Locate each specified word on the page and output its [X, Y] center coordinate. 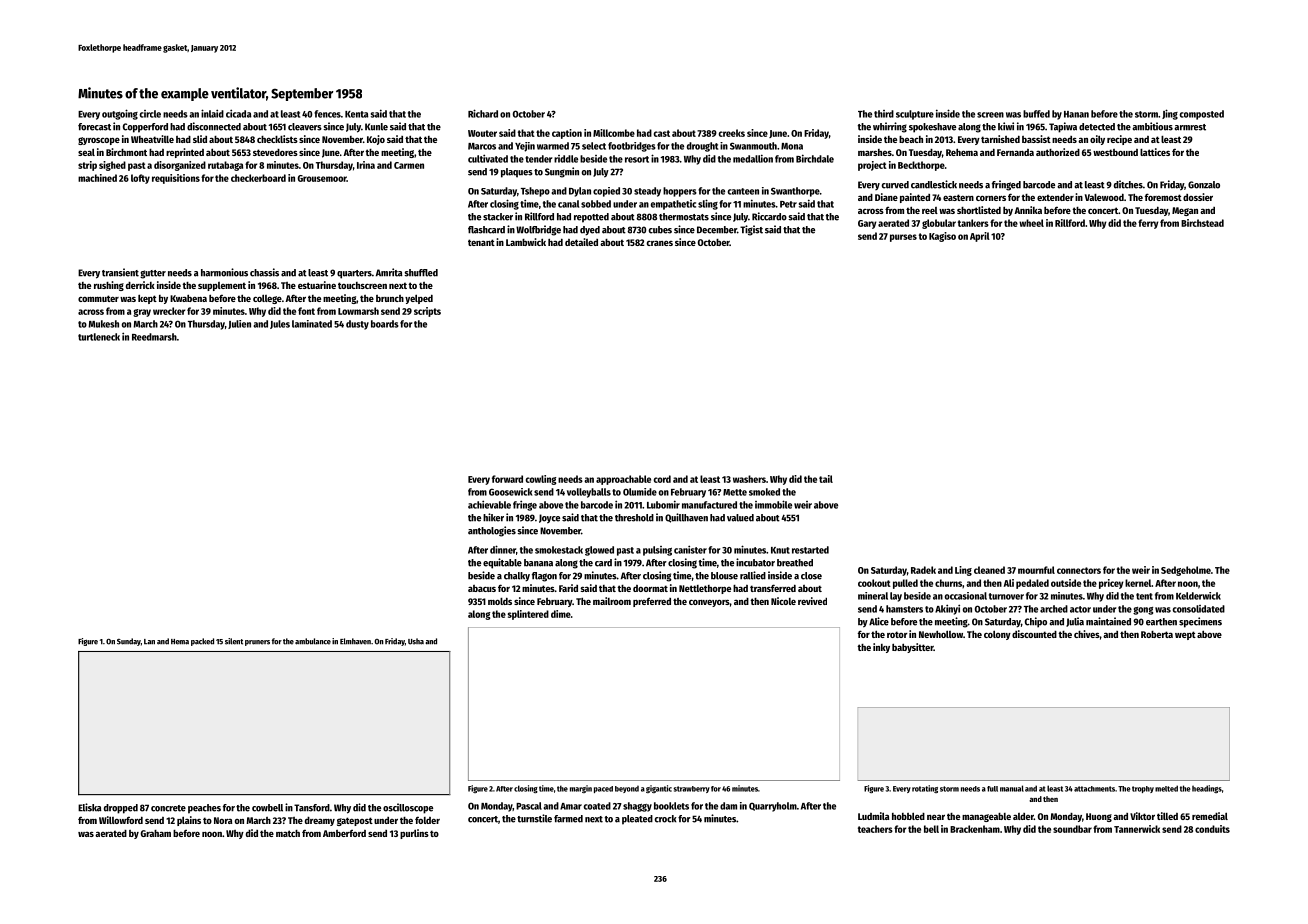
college [267, 299]
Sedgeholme [1186, 571]
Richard [483, 113]
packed [202, 642]
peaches [204, 809]
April [980, 237]
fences [327, 114]
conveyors [709, 603]
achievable [489, 504]
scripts [427, 312]
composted [1202, 115]
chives [1086, 634]
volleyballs [589, 493]
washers [749, 479]
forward [507, 479]
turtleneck [99, 337]
